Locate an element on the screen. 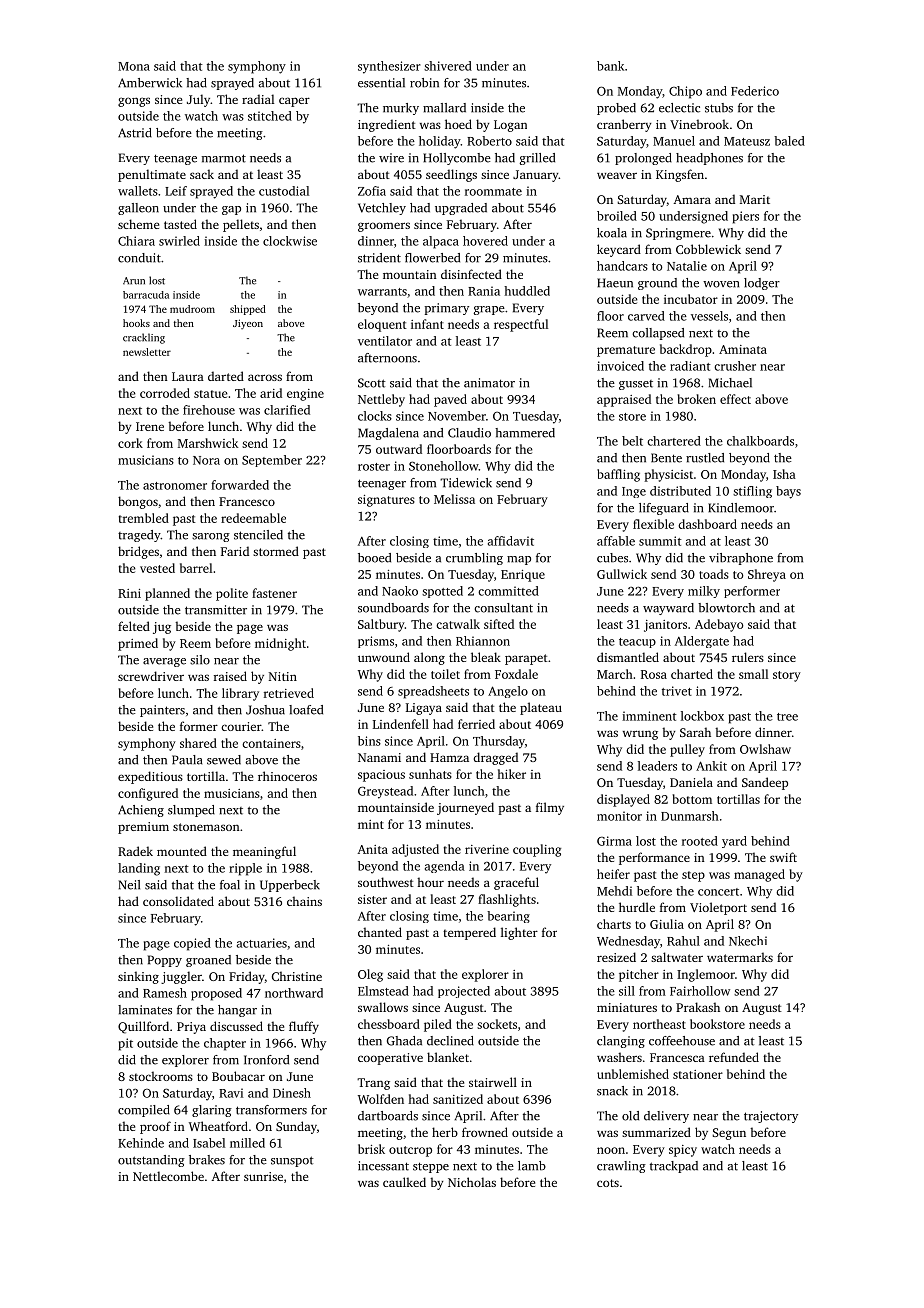 This screenshot has height=1308, width=924. stormed is located at coordinates (276, 551).
